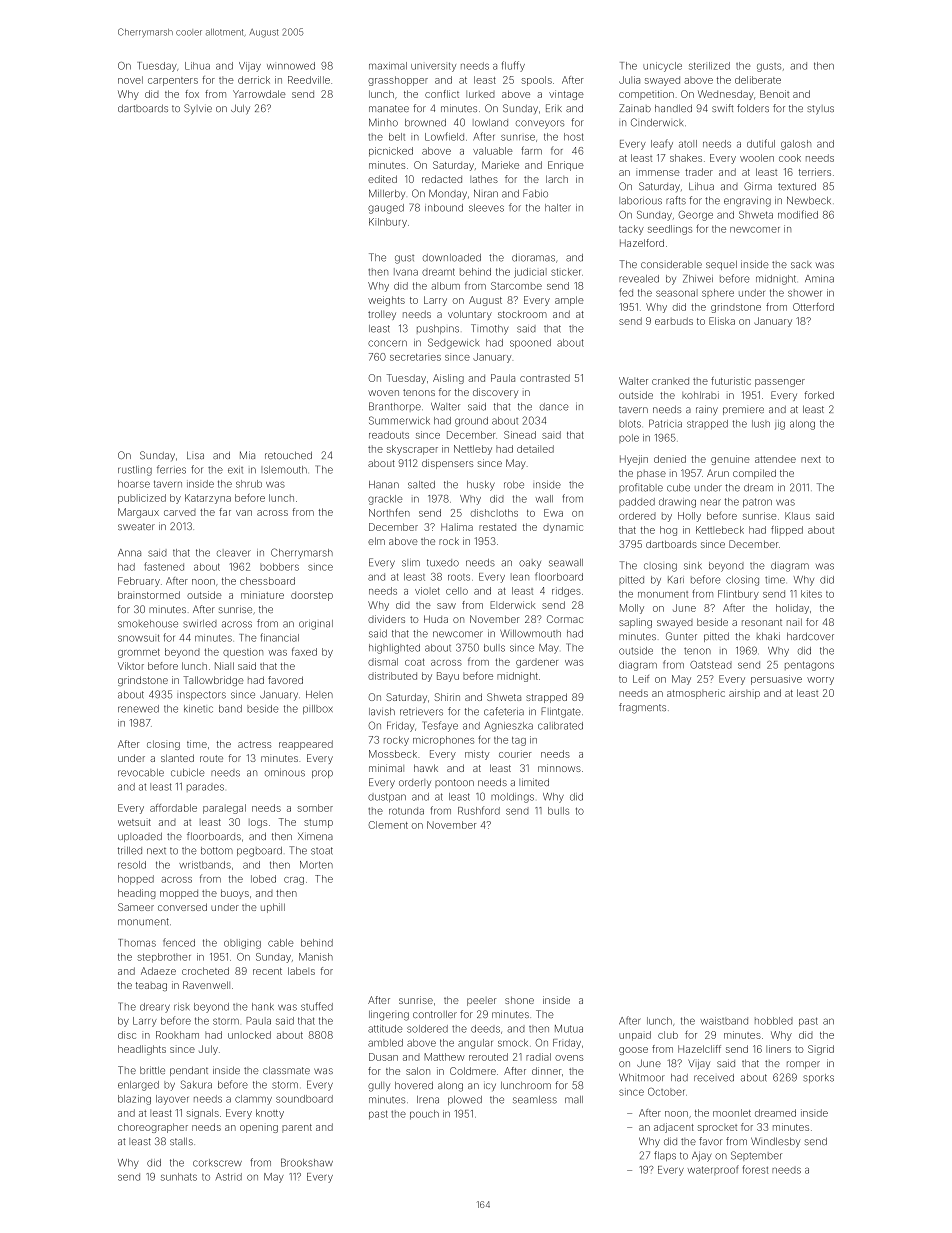  Describe the element at coordinates (383, 662) in the image. I see `dismal` at that location.
